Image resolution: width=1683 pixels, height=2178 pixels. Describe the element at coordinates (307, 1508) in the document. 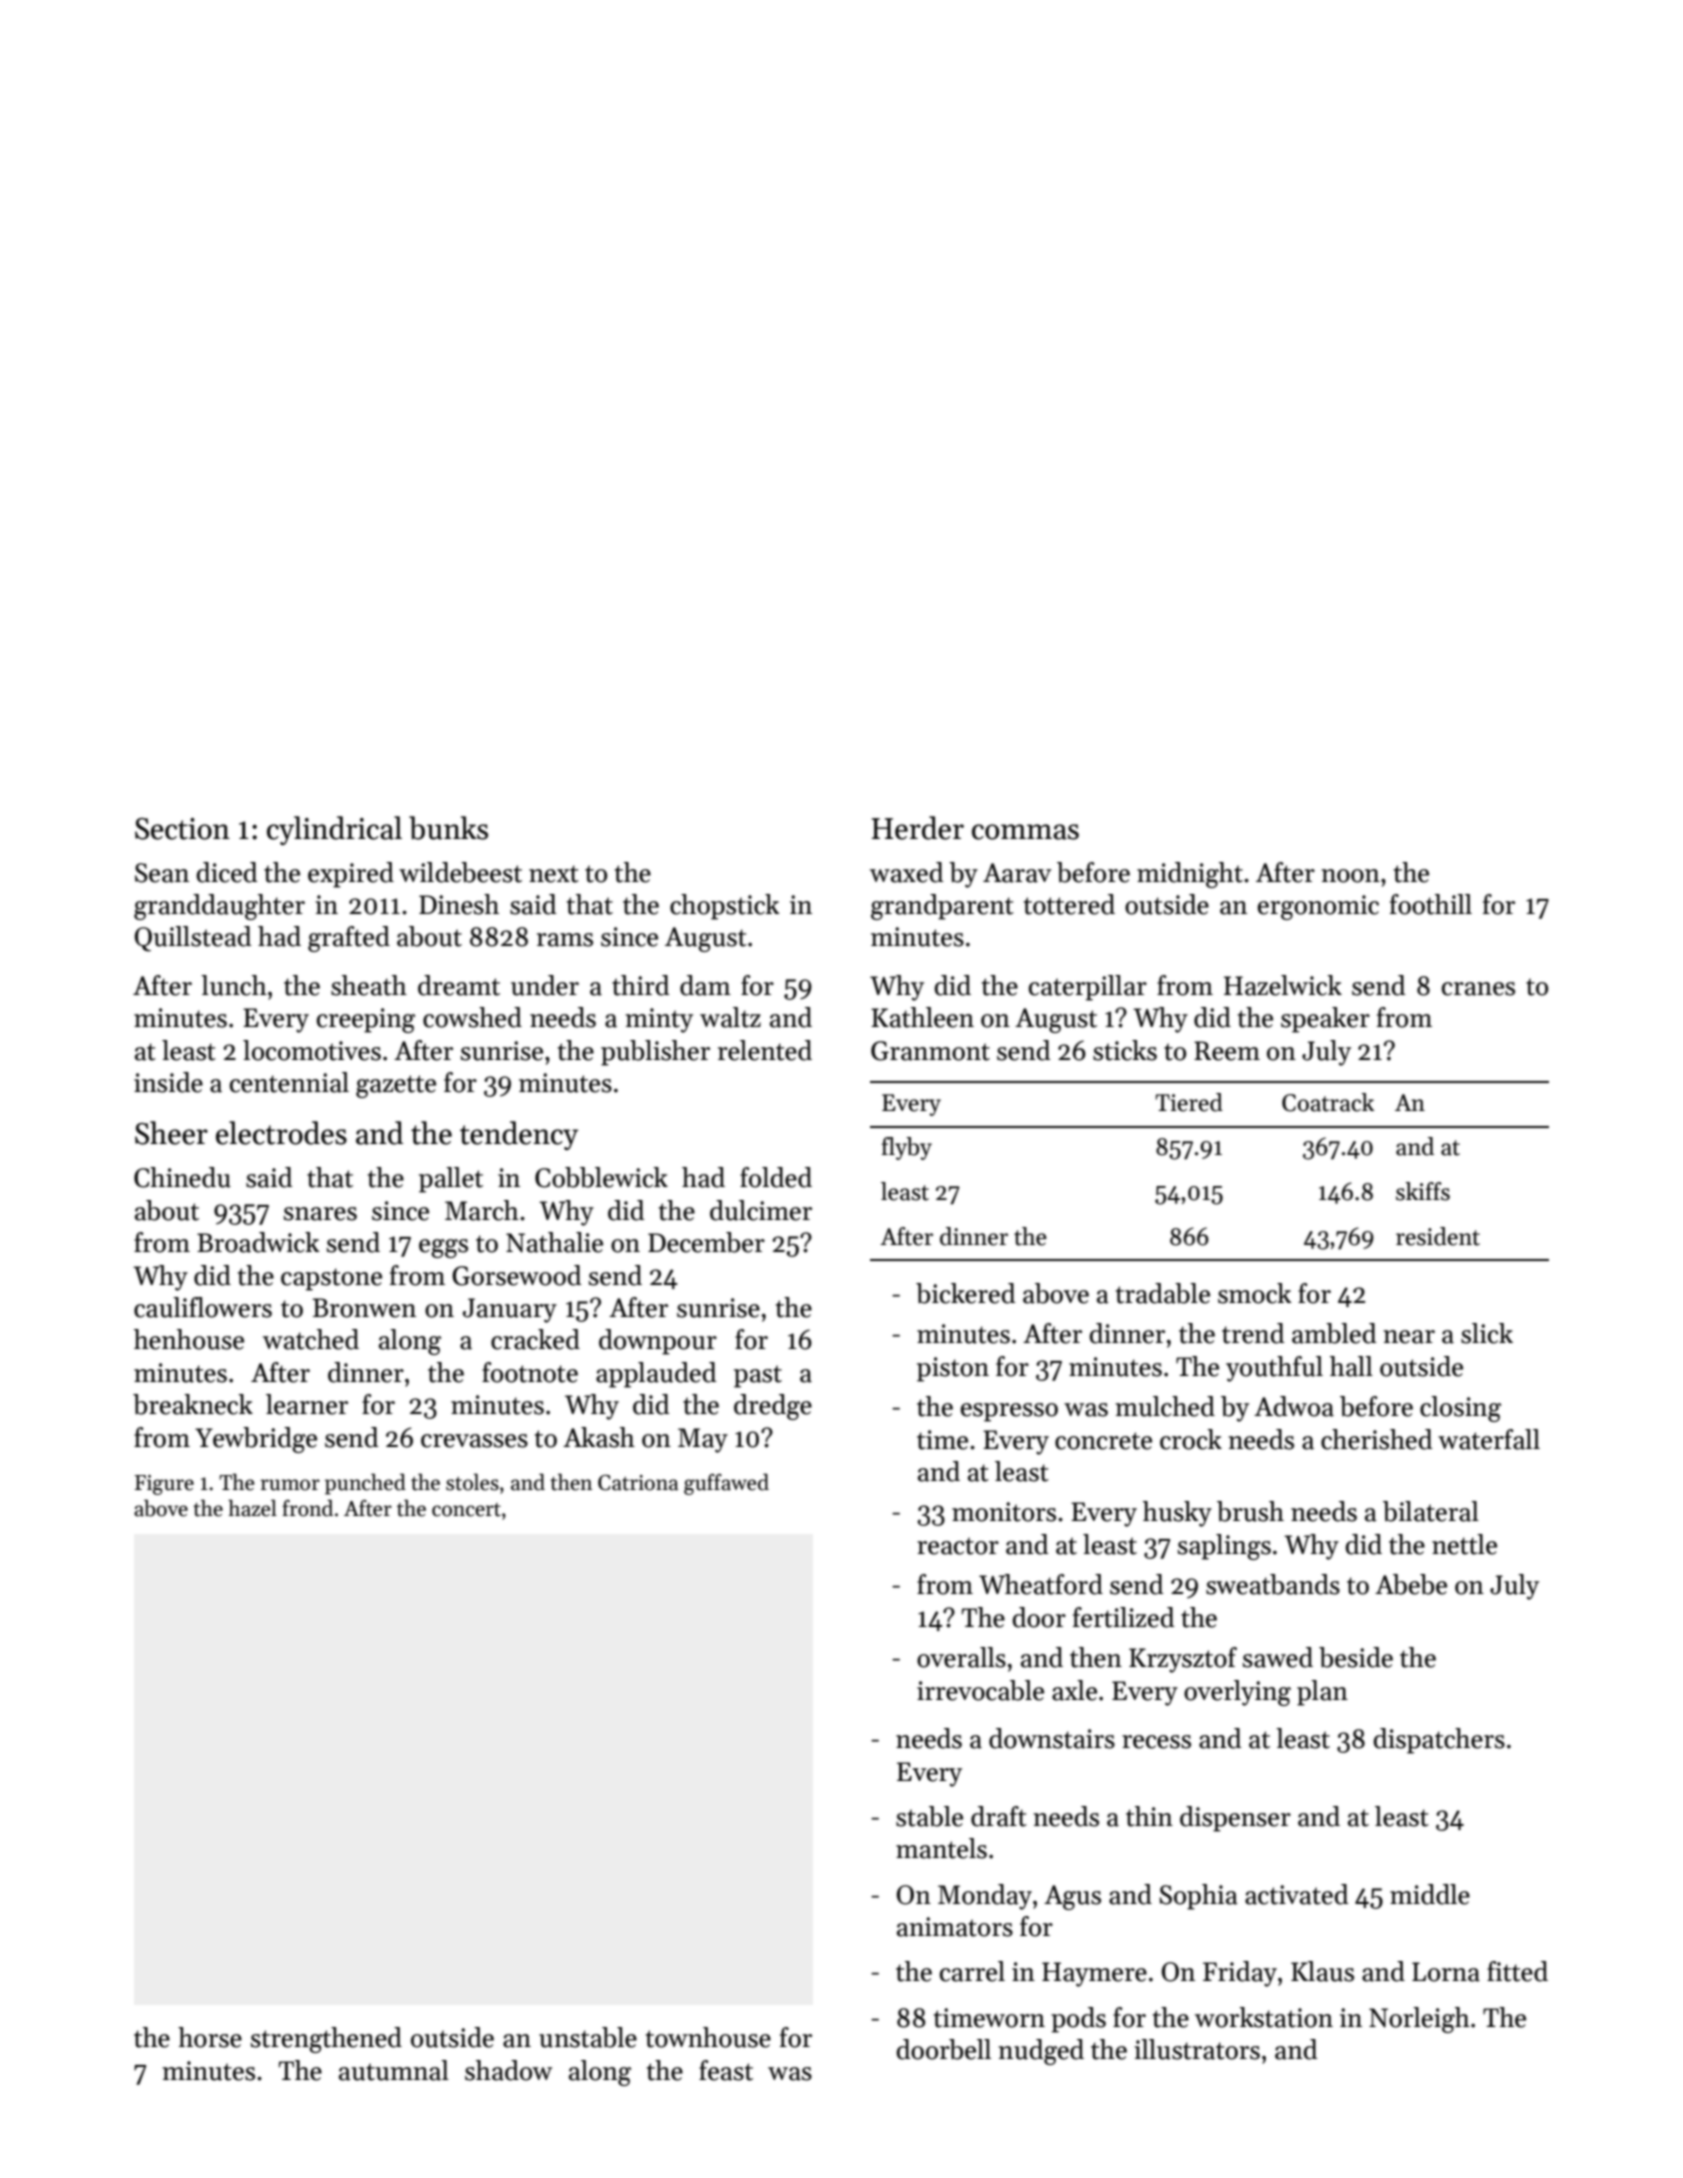

I see `frond` at that location.
